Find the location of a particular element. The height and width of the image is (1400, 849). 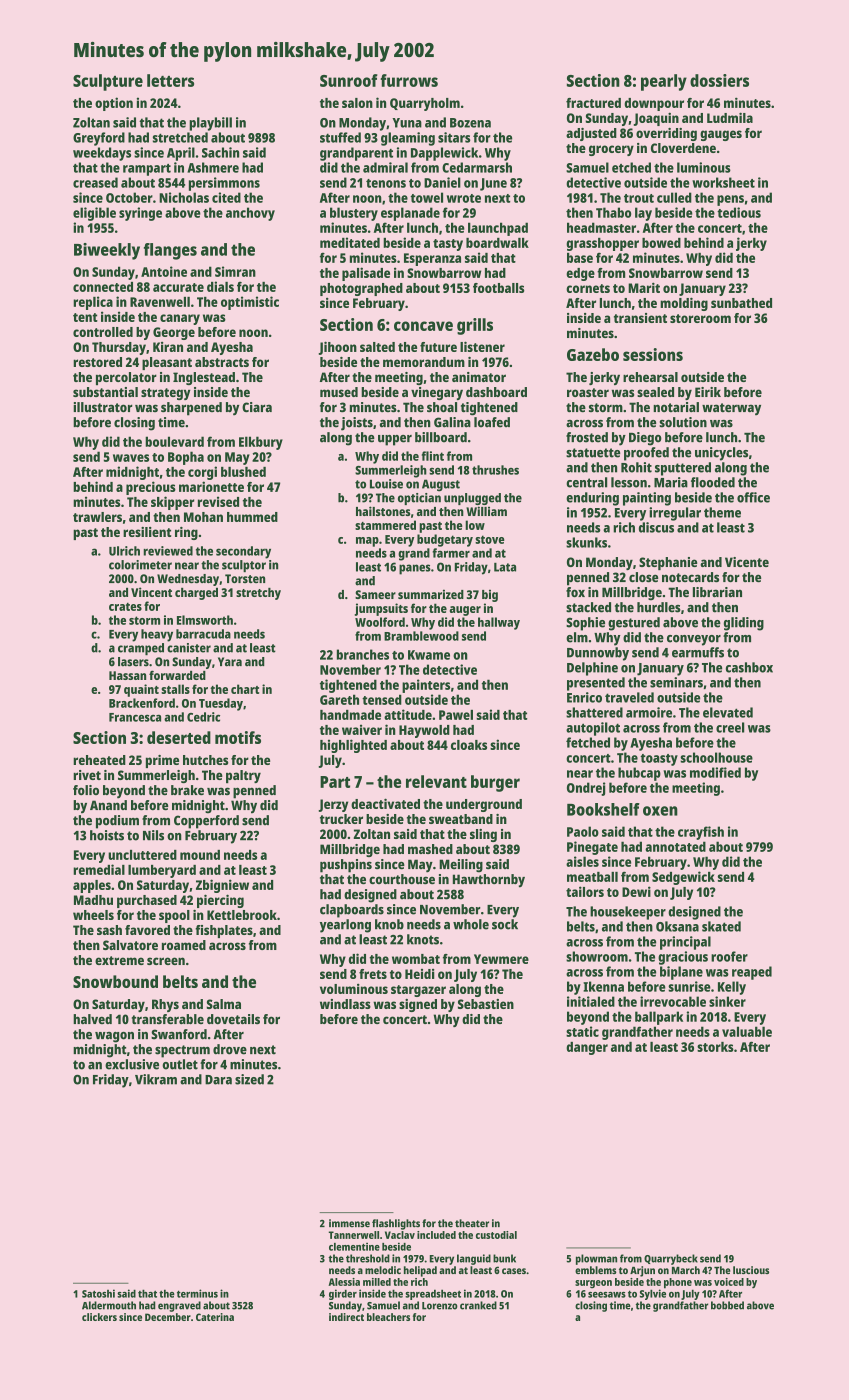

stuffed is located at coordinates (340, 137).
